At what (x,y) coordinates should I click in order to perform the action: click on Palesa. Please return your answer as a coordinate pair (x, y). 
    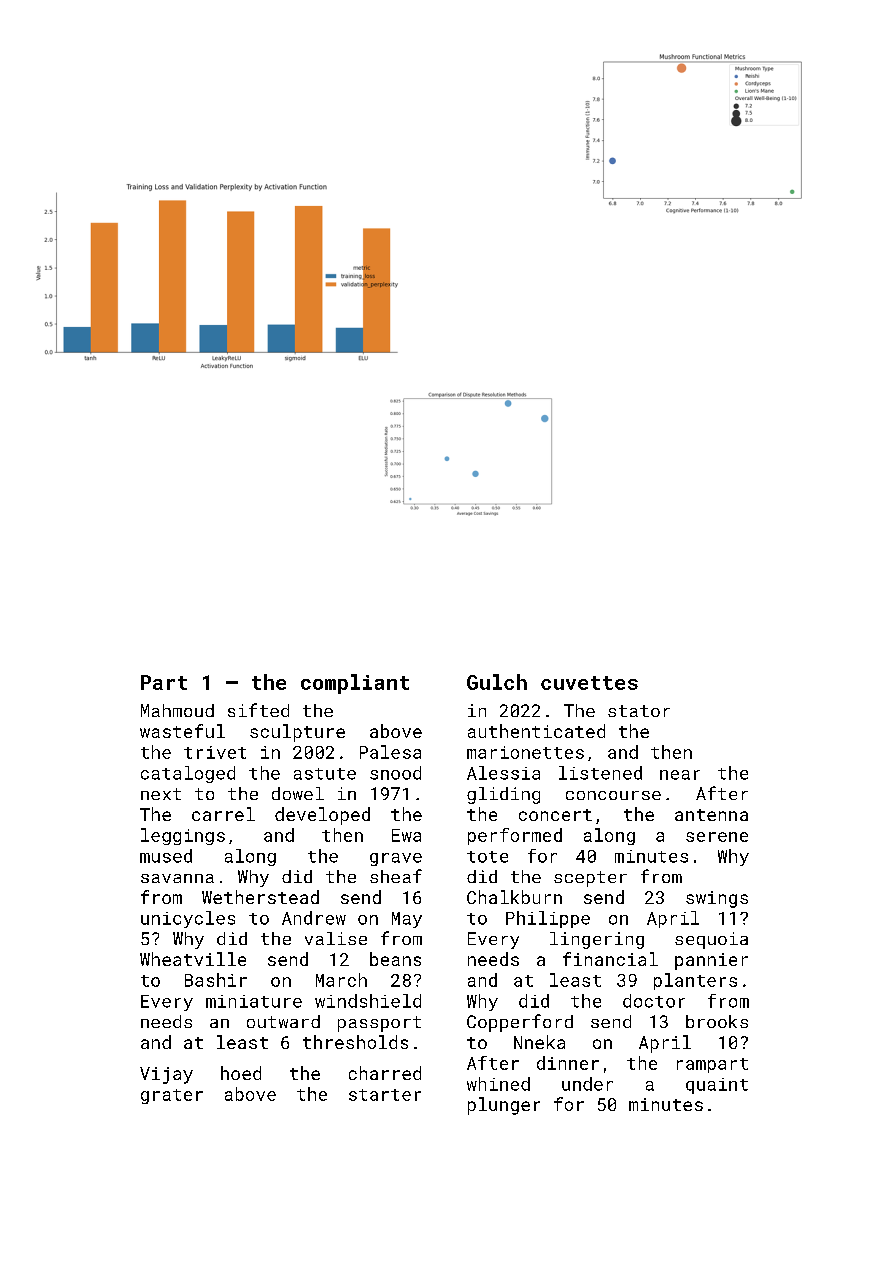
    Looking at the image, I should click on (390, 752).
